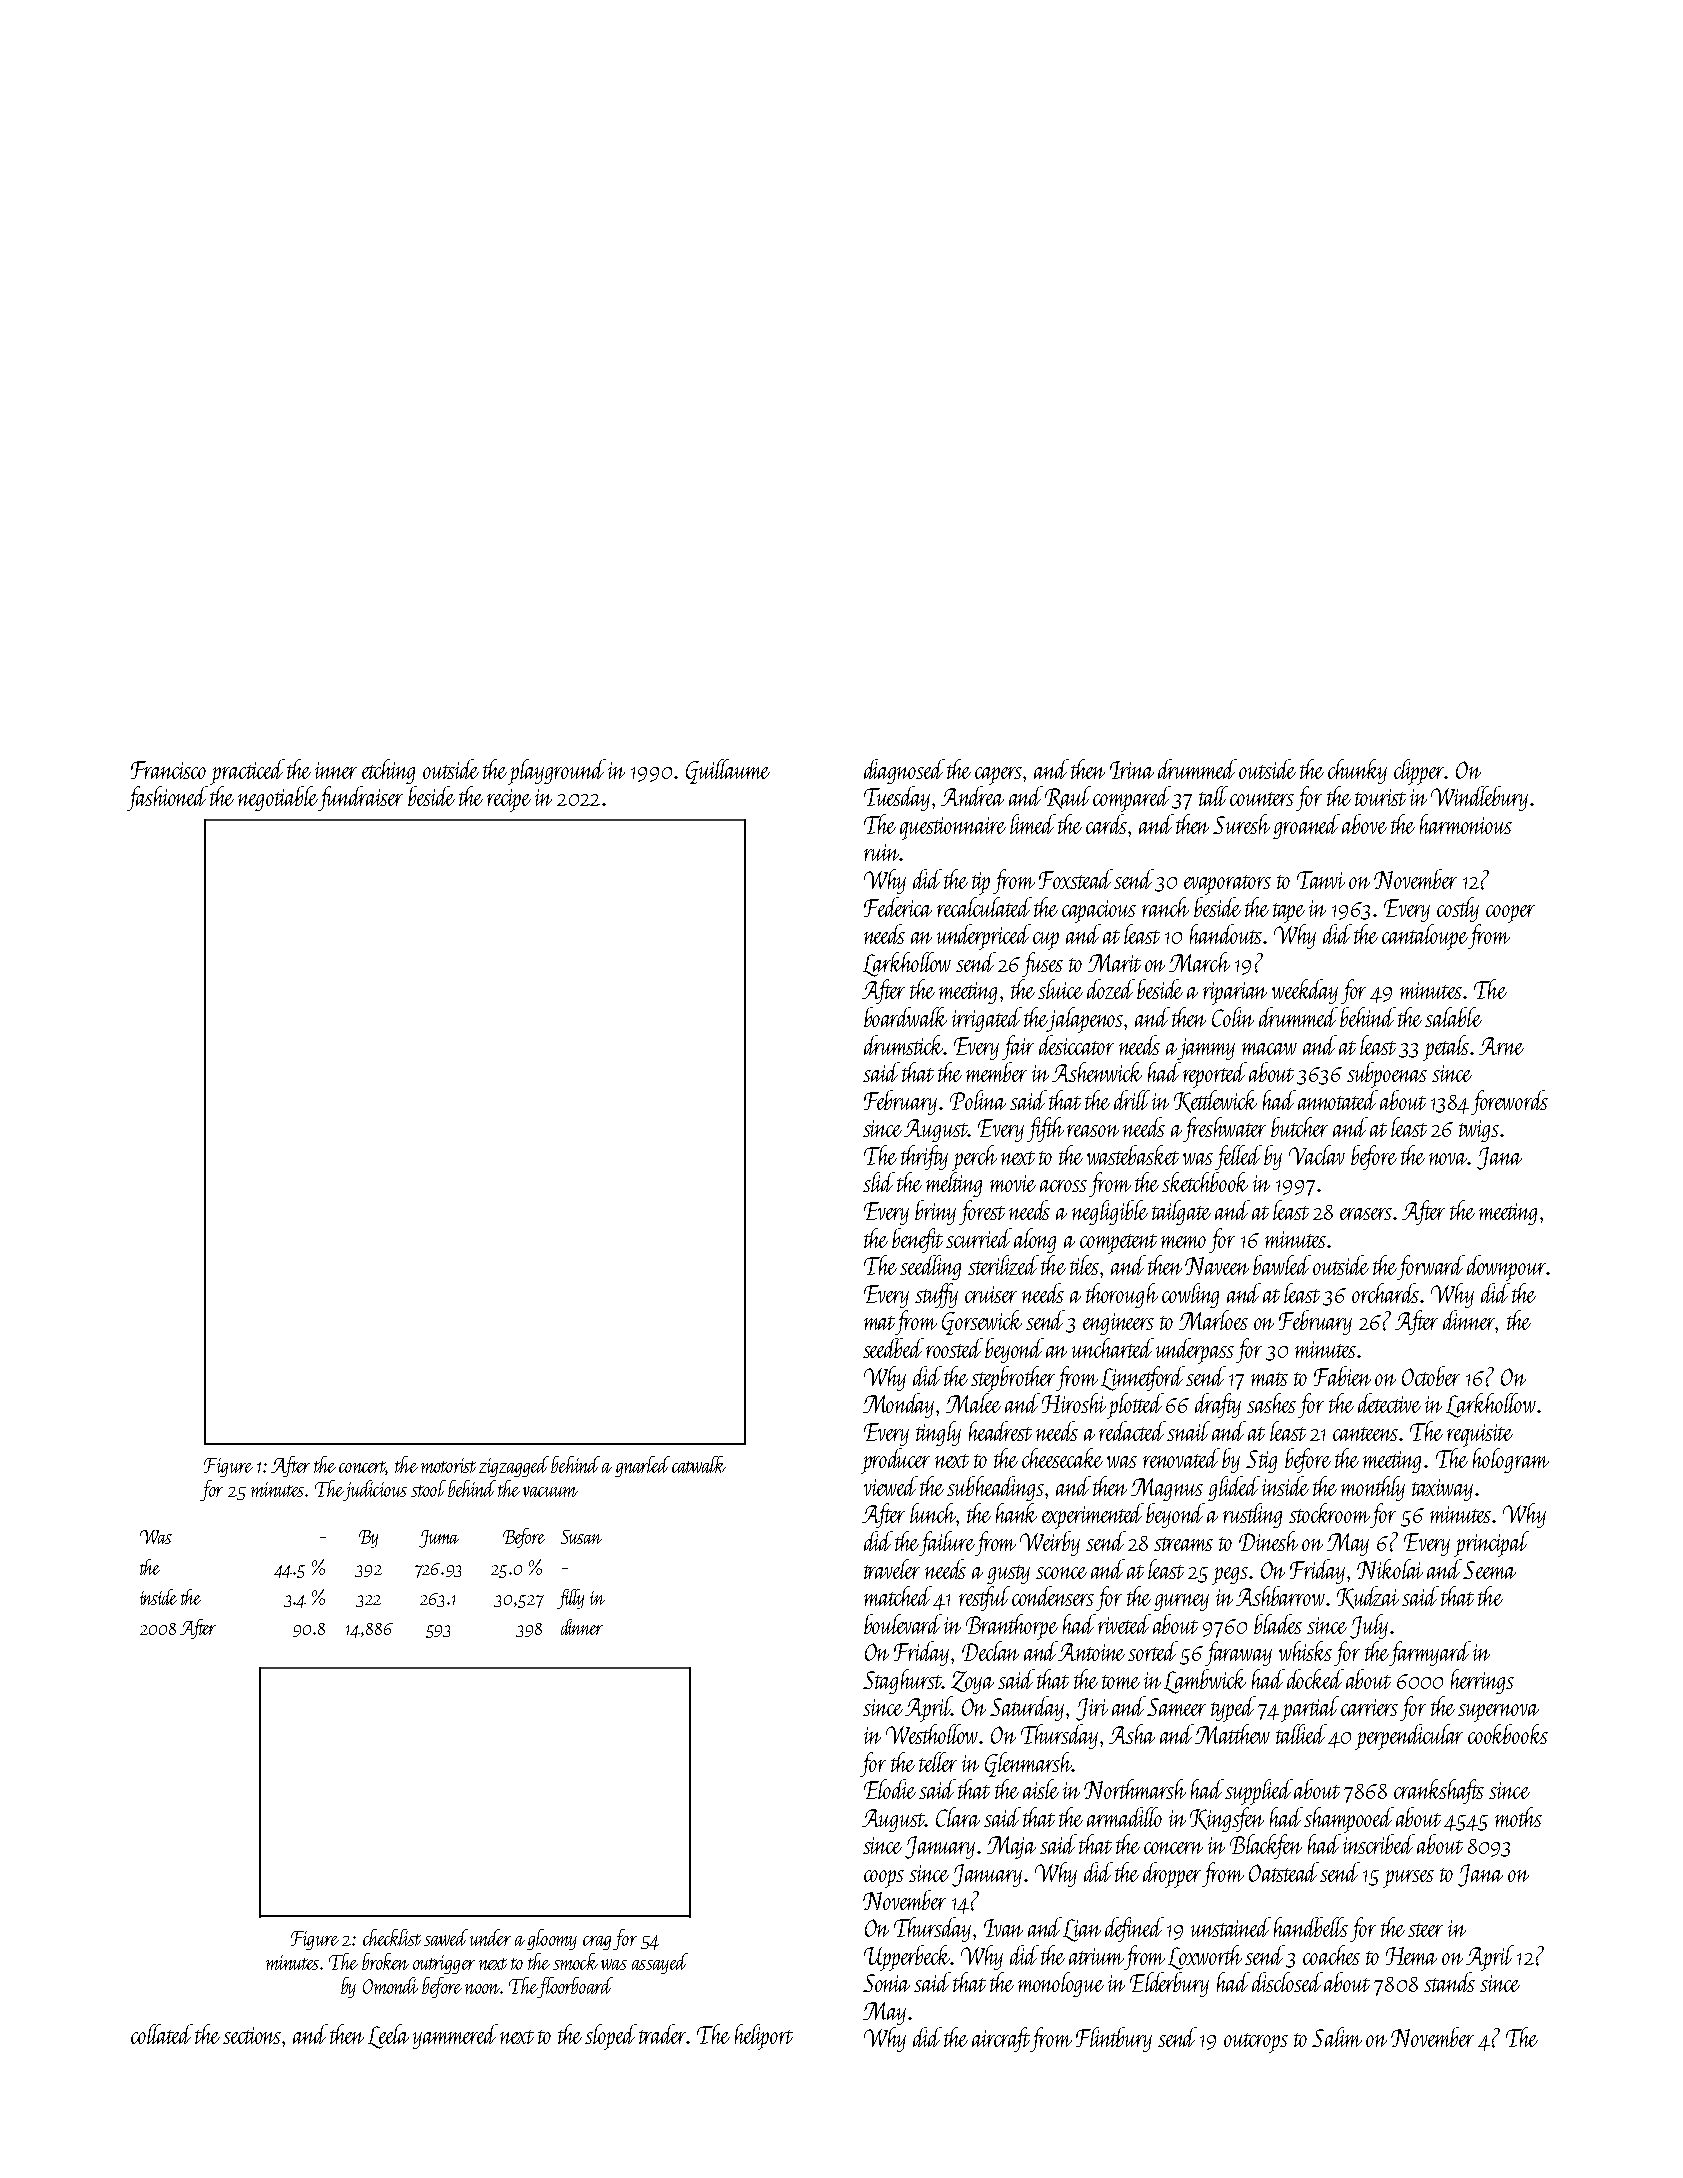  Describe the element at coordinates (1509, 1102) in the screenshot. I see `forewords` at that location.
